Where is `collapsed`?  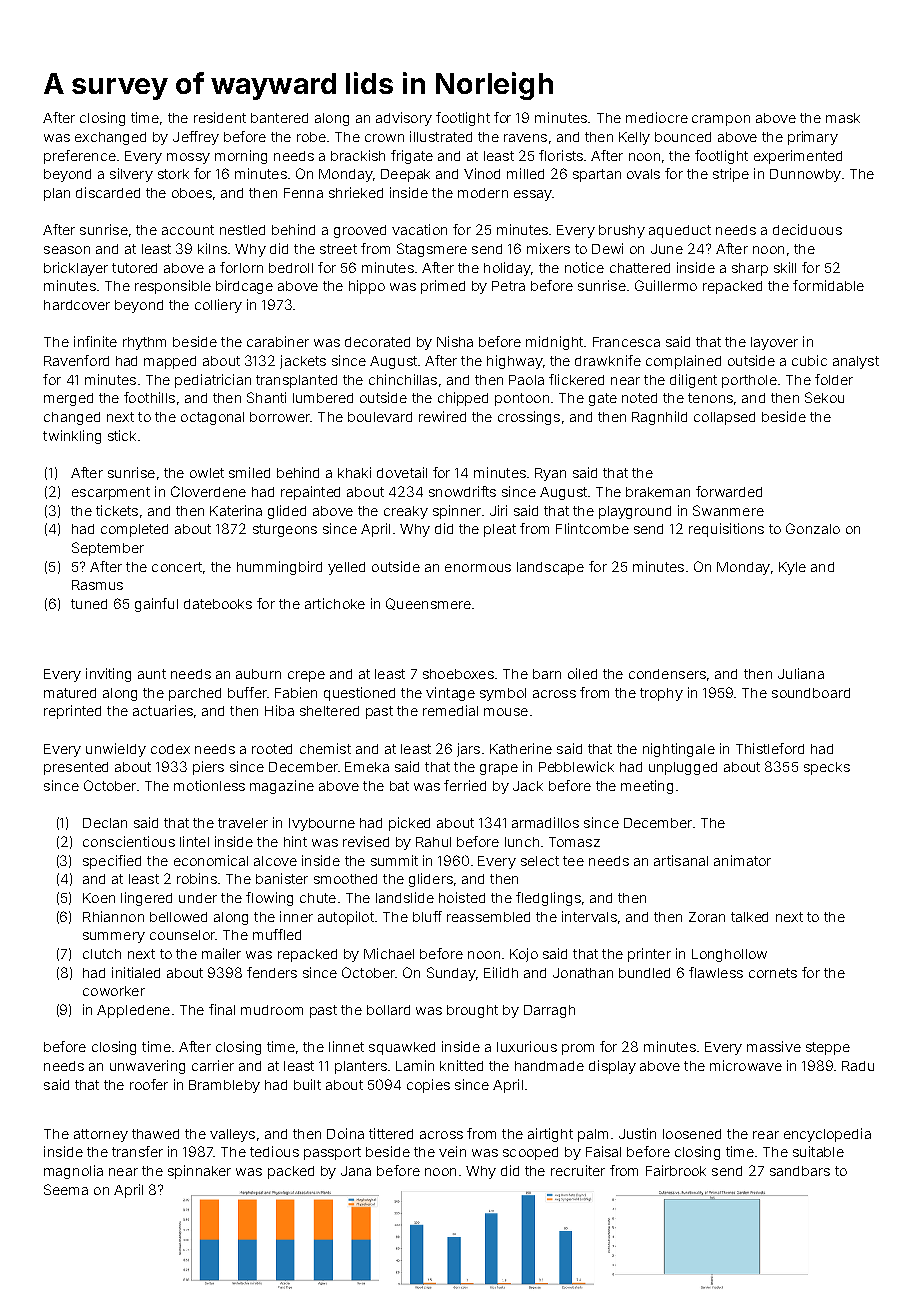
collapsed is located at coordinates (724, 418).
